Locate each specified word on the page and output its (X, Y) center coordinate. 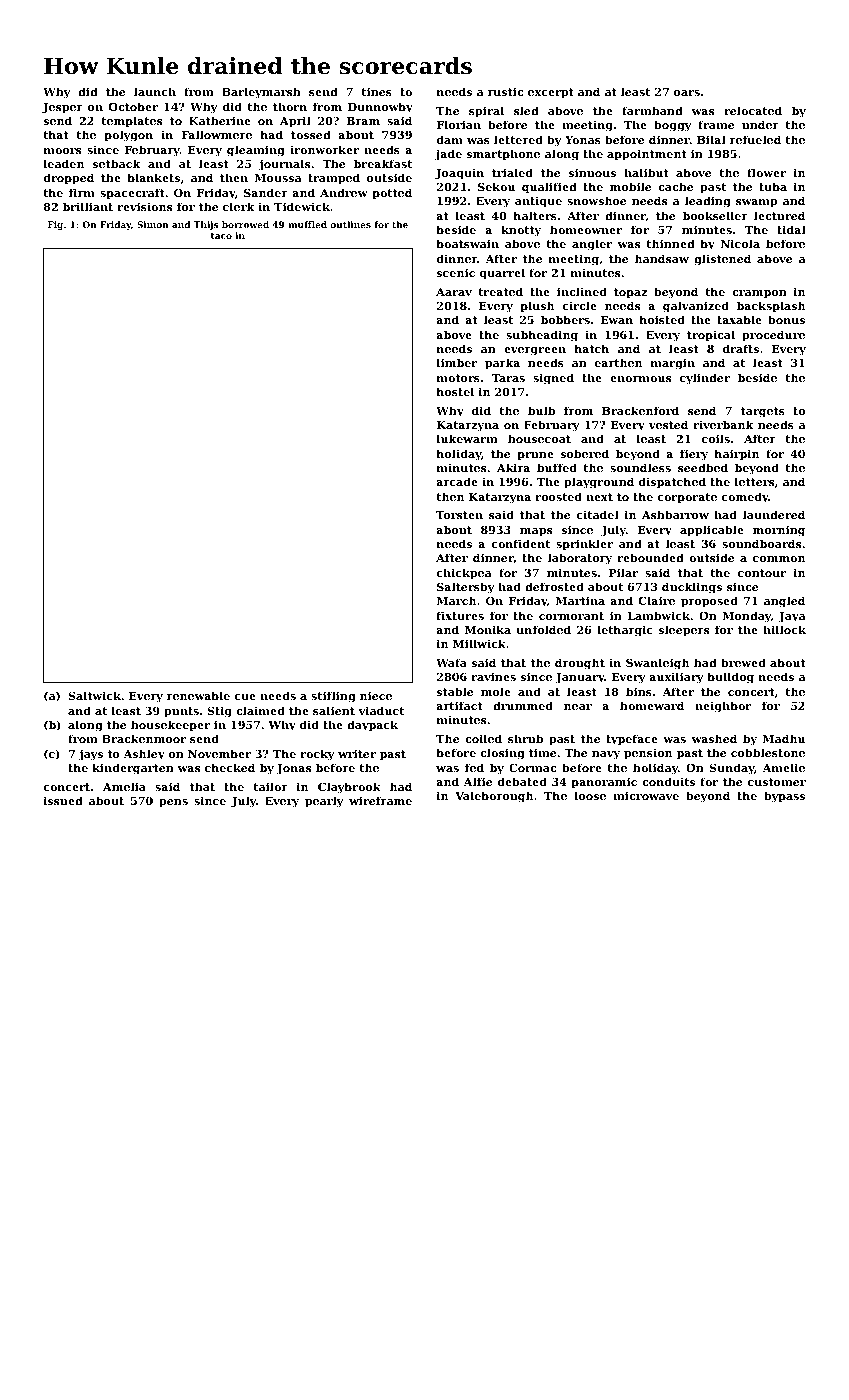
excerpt (551, 93)
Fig (55, 225)
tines (376, 91)
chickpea (464, 574)
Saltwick (95, 695)
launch (155, 91)
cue (245, 697)
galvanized (696, 307)
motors (458, 378)
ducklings (692, 588)
